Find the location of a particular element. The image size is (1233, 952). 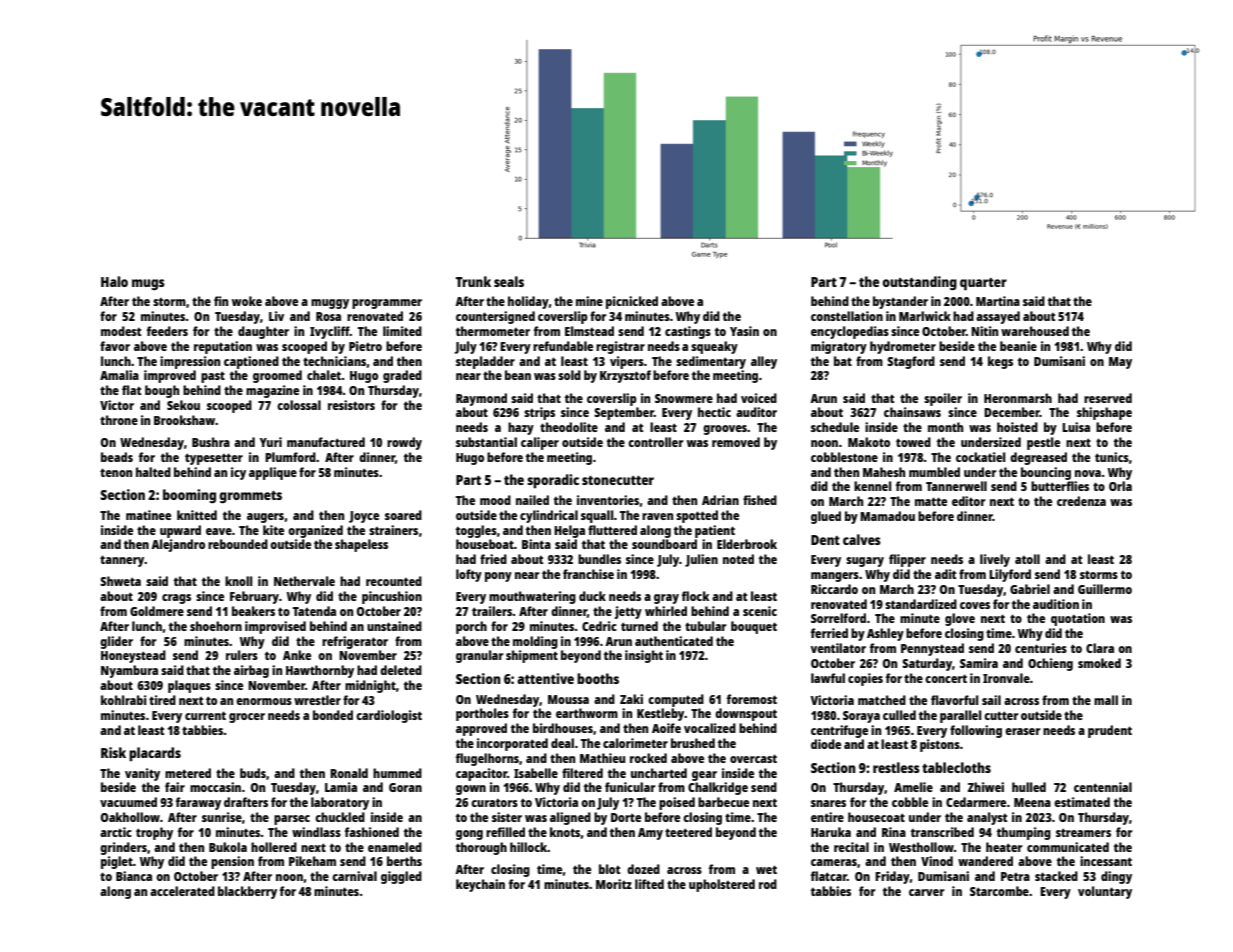

Lamia is located at coordinates (341, 787).
